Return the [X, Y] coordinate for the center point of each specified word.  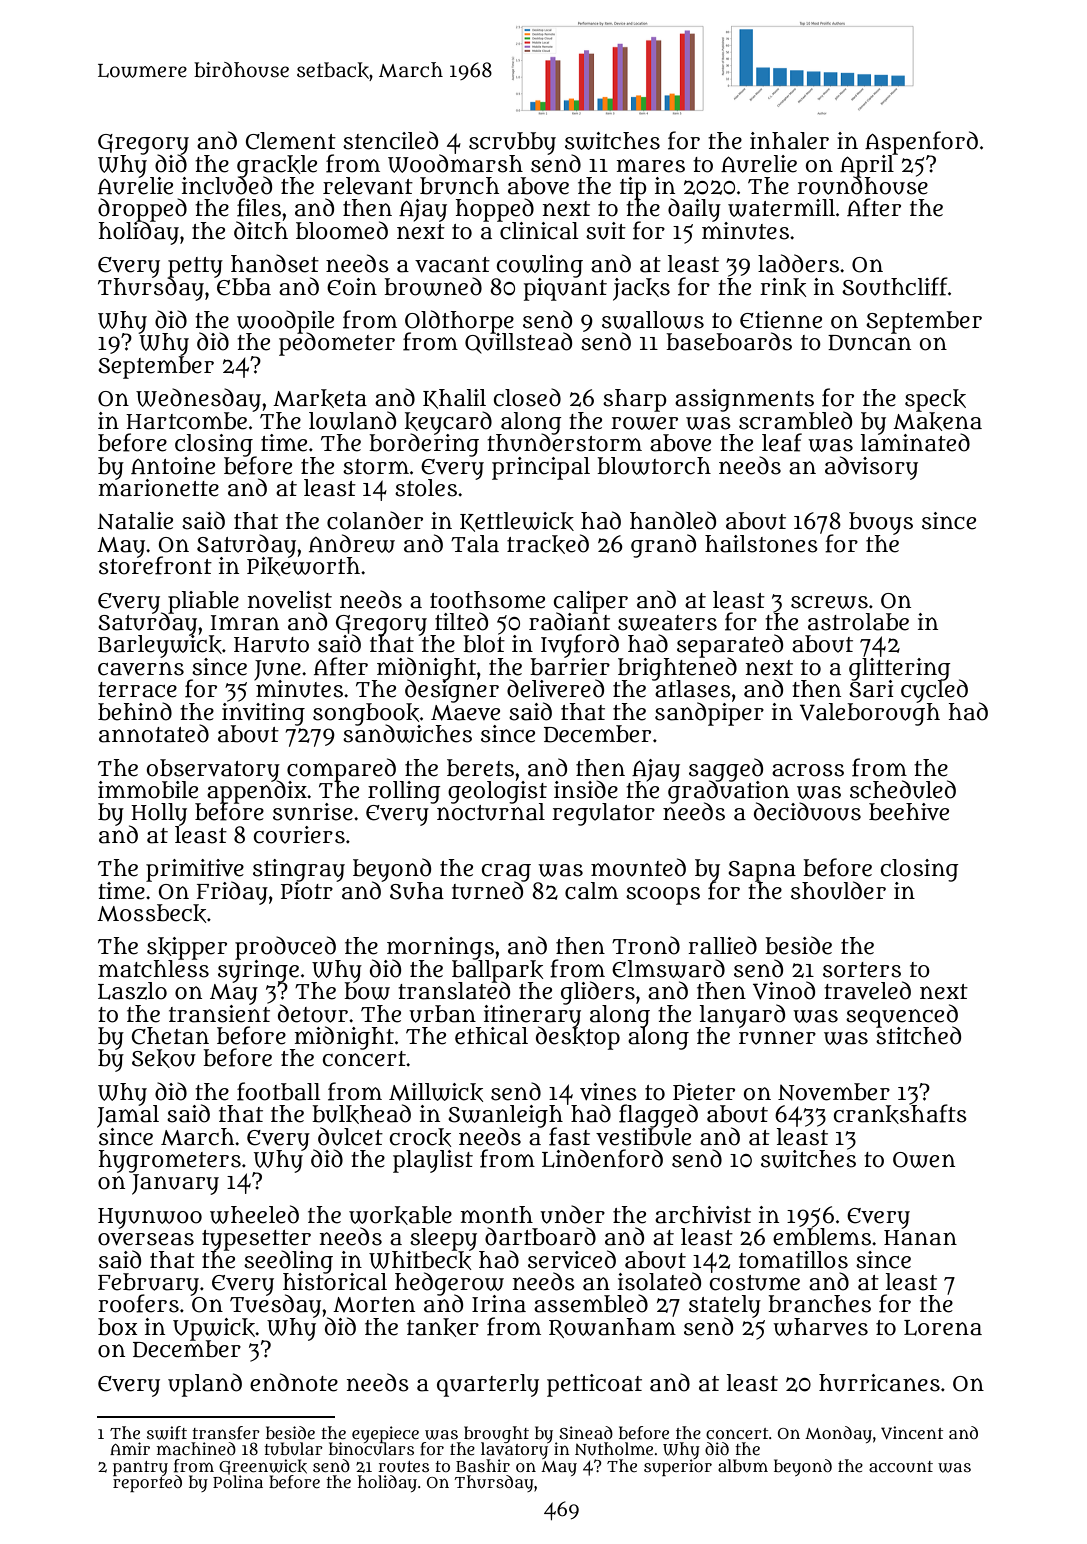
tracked [548, 544]
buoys [881, 523]
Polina [238, 1481]
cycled [934, 691]
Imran [245, 623]
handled [673, 520]
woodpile [285, 321]
